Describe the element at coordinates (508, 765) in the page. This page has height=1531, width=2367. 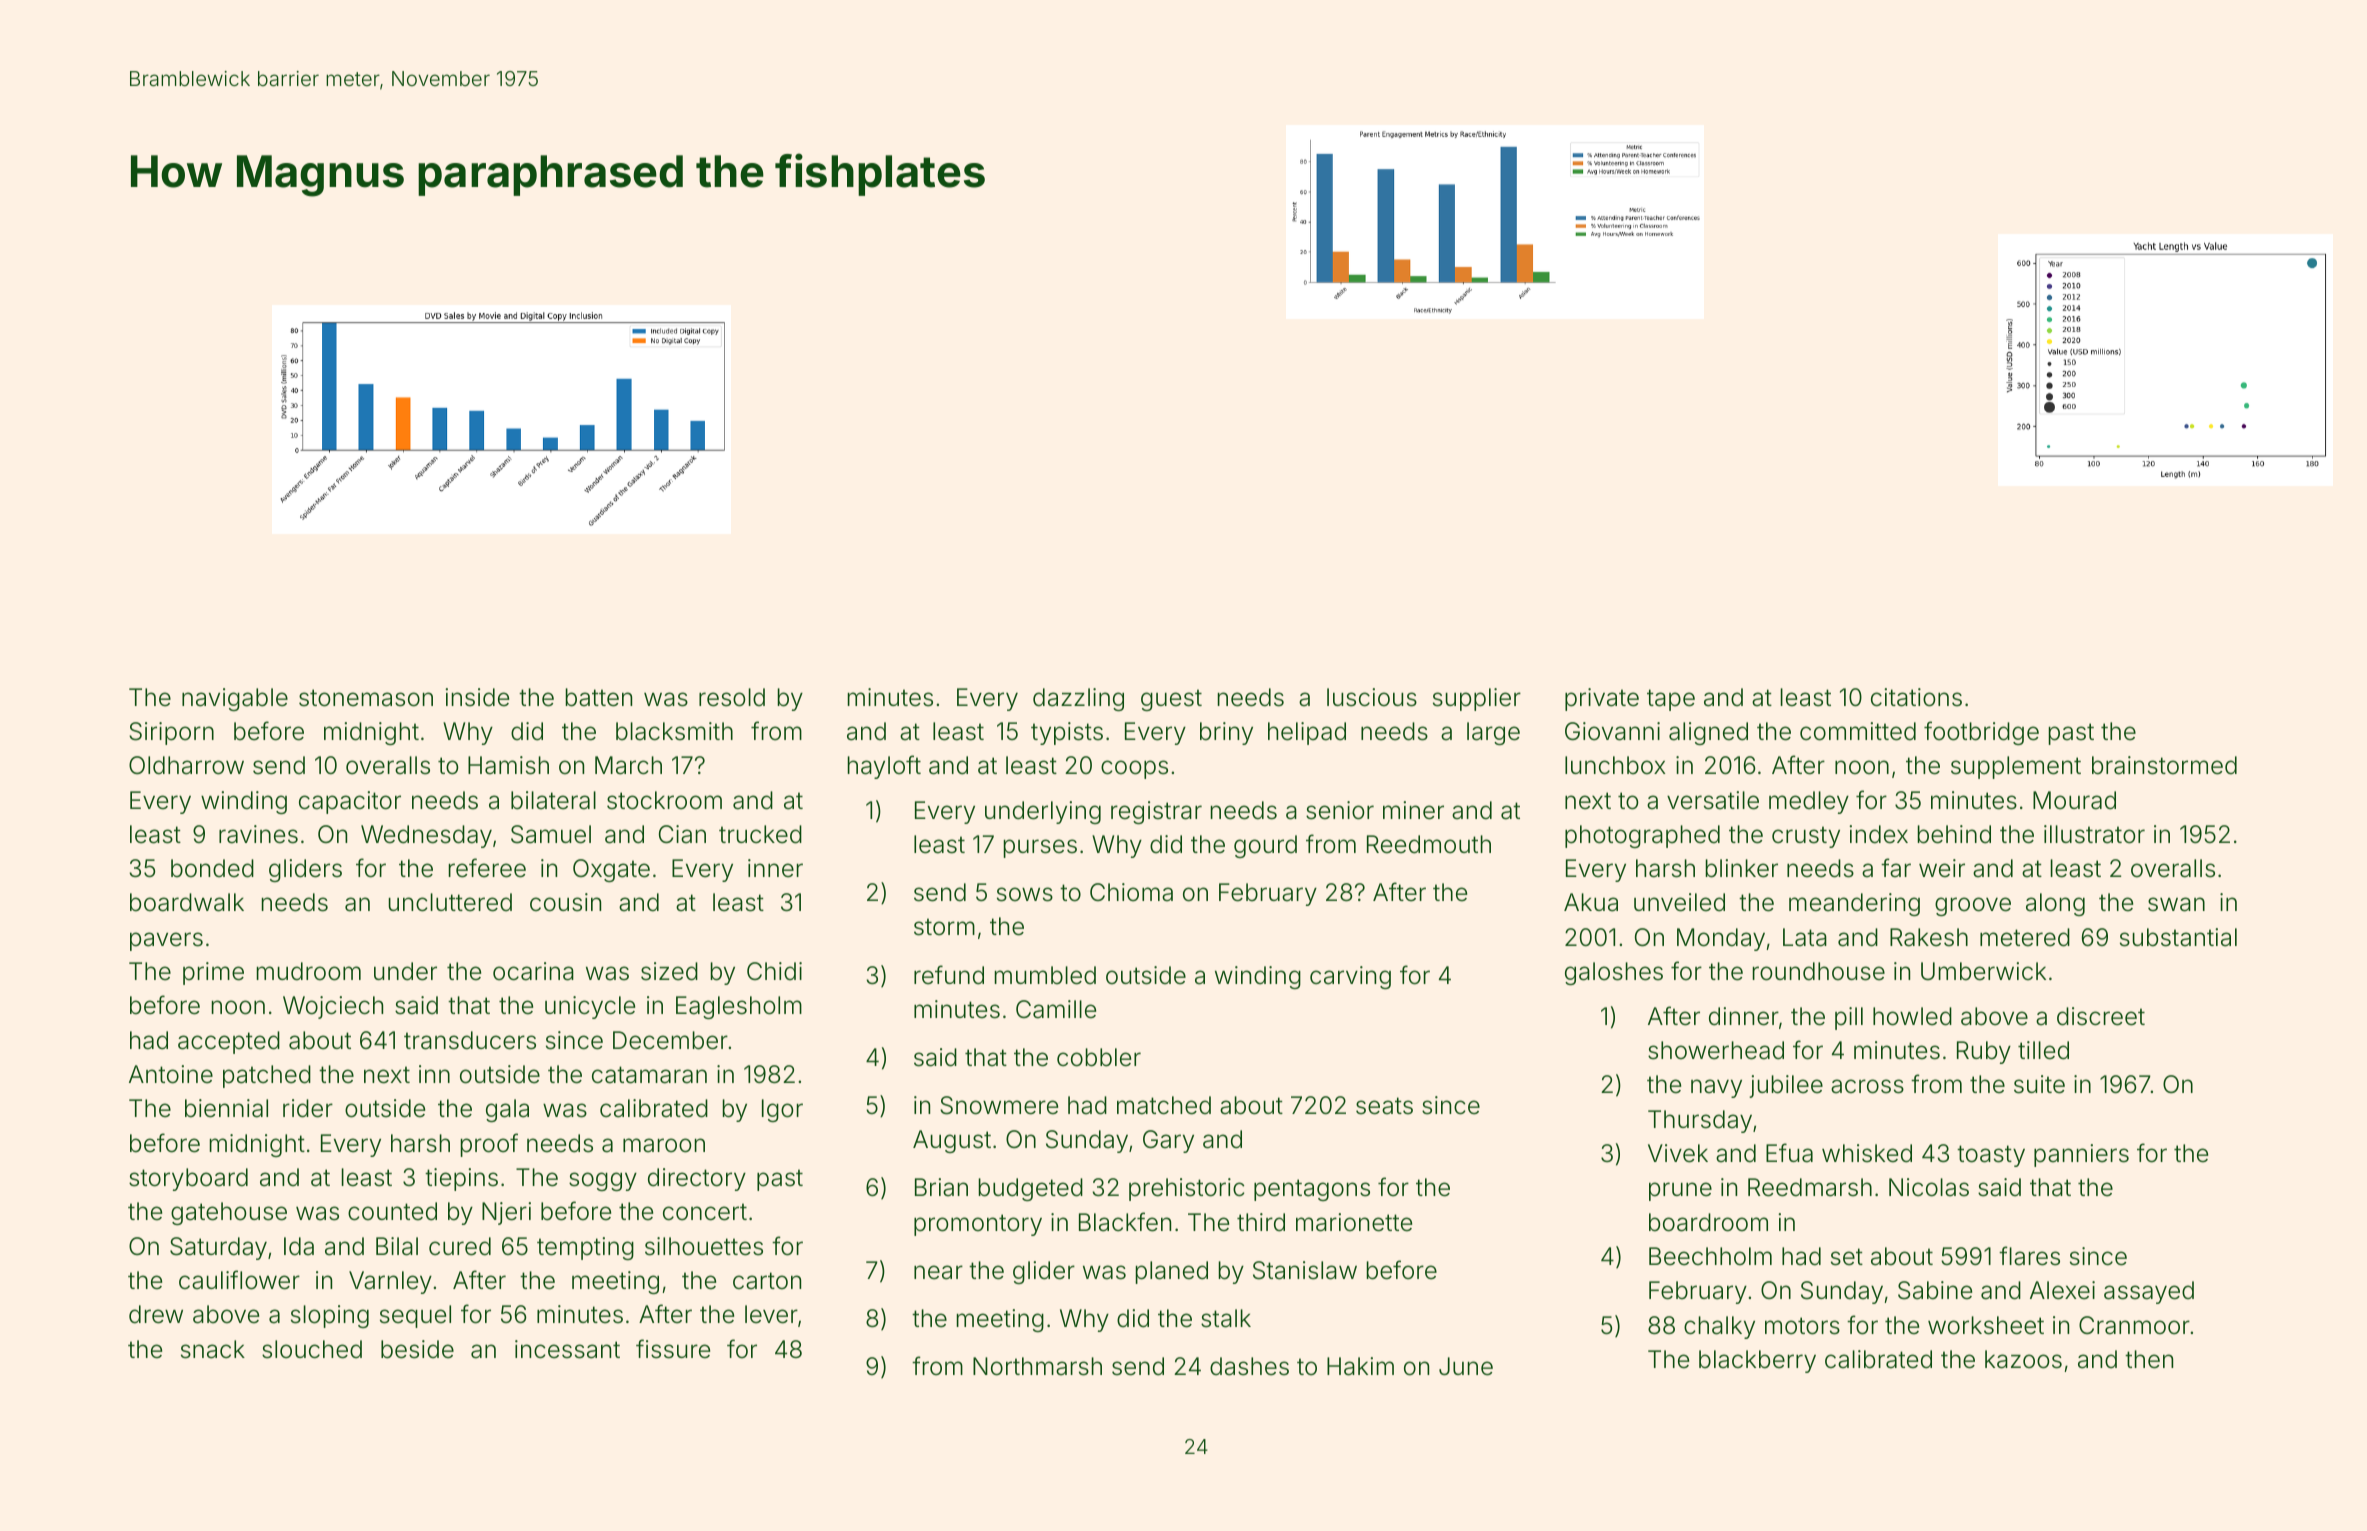
I see `Hamish` at that location.
